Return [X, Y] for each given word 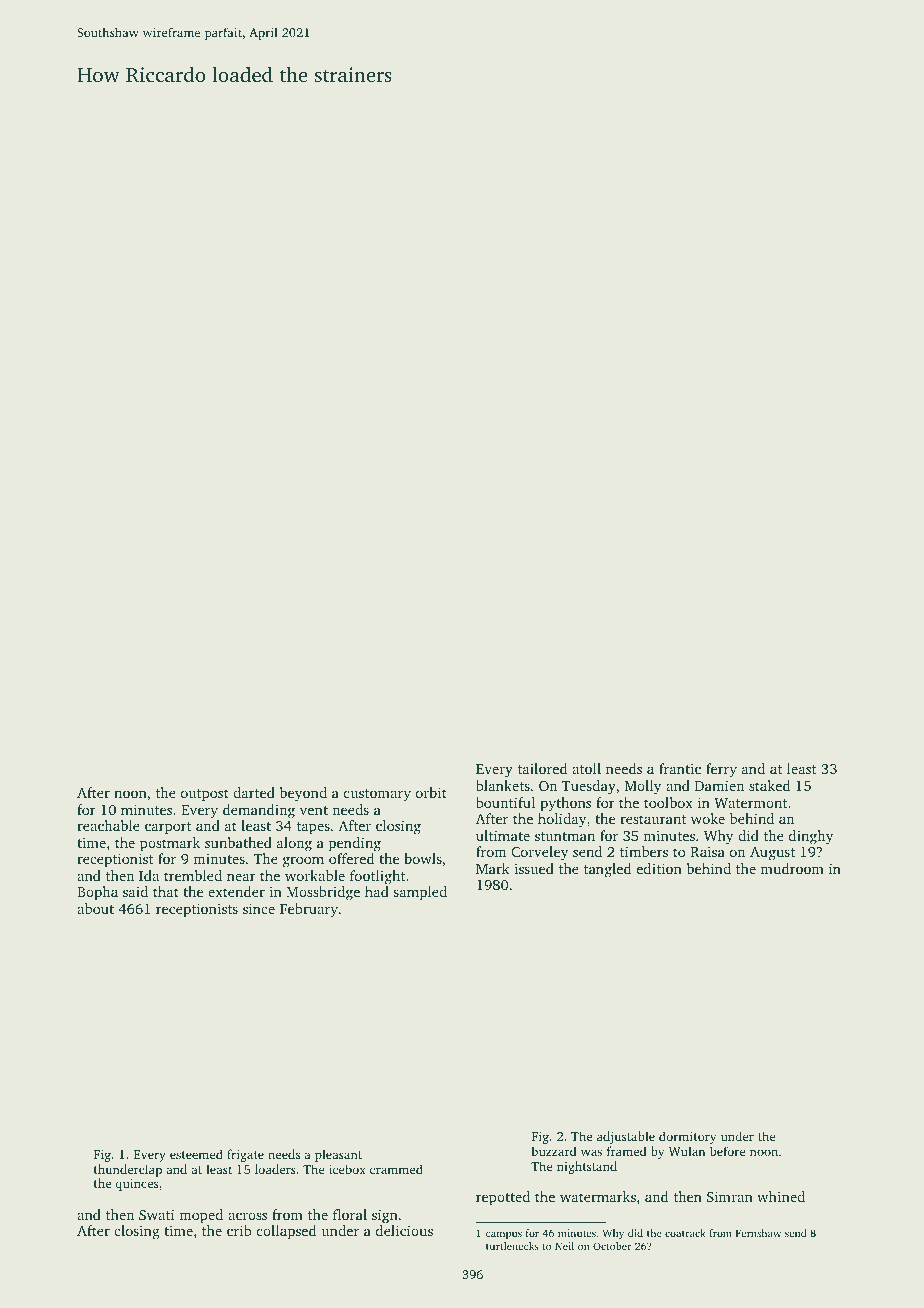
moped [201, 1216]
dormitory [687, 1137]
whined [781, 1196]
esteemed [196, 1154]
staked [770, 785]
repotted [503, 1198]
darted [254, 792]
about [95, 908]
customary [377, 795]
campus [504, 1235]
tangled [608, 870]
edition [659, 868]
